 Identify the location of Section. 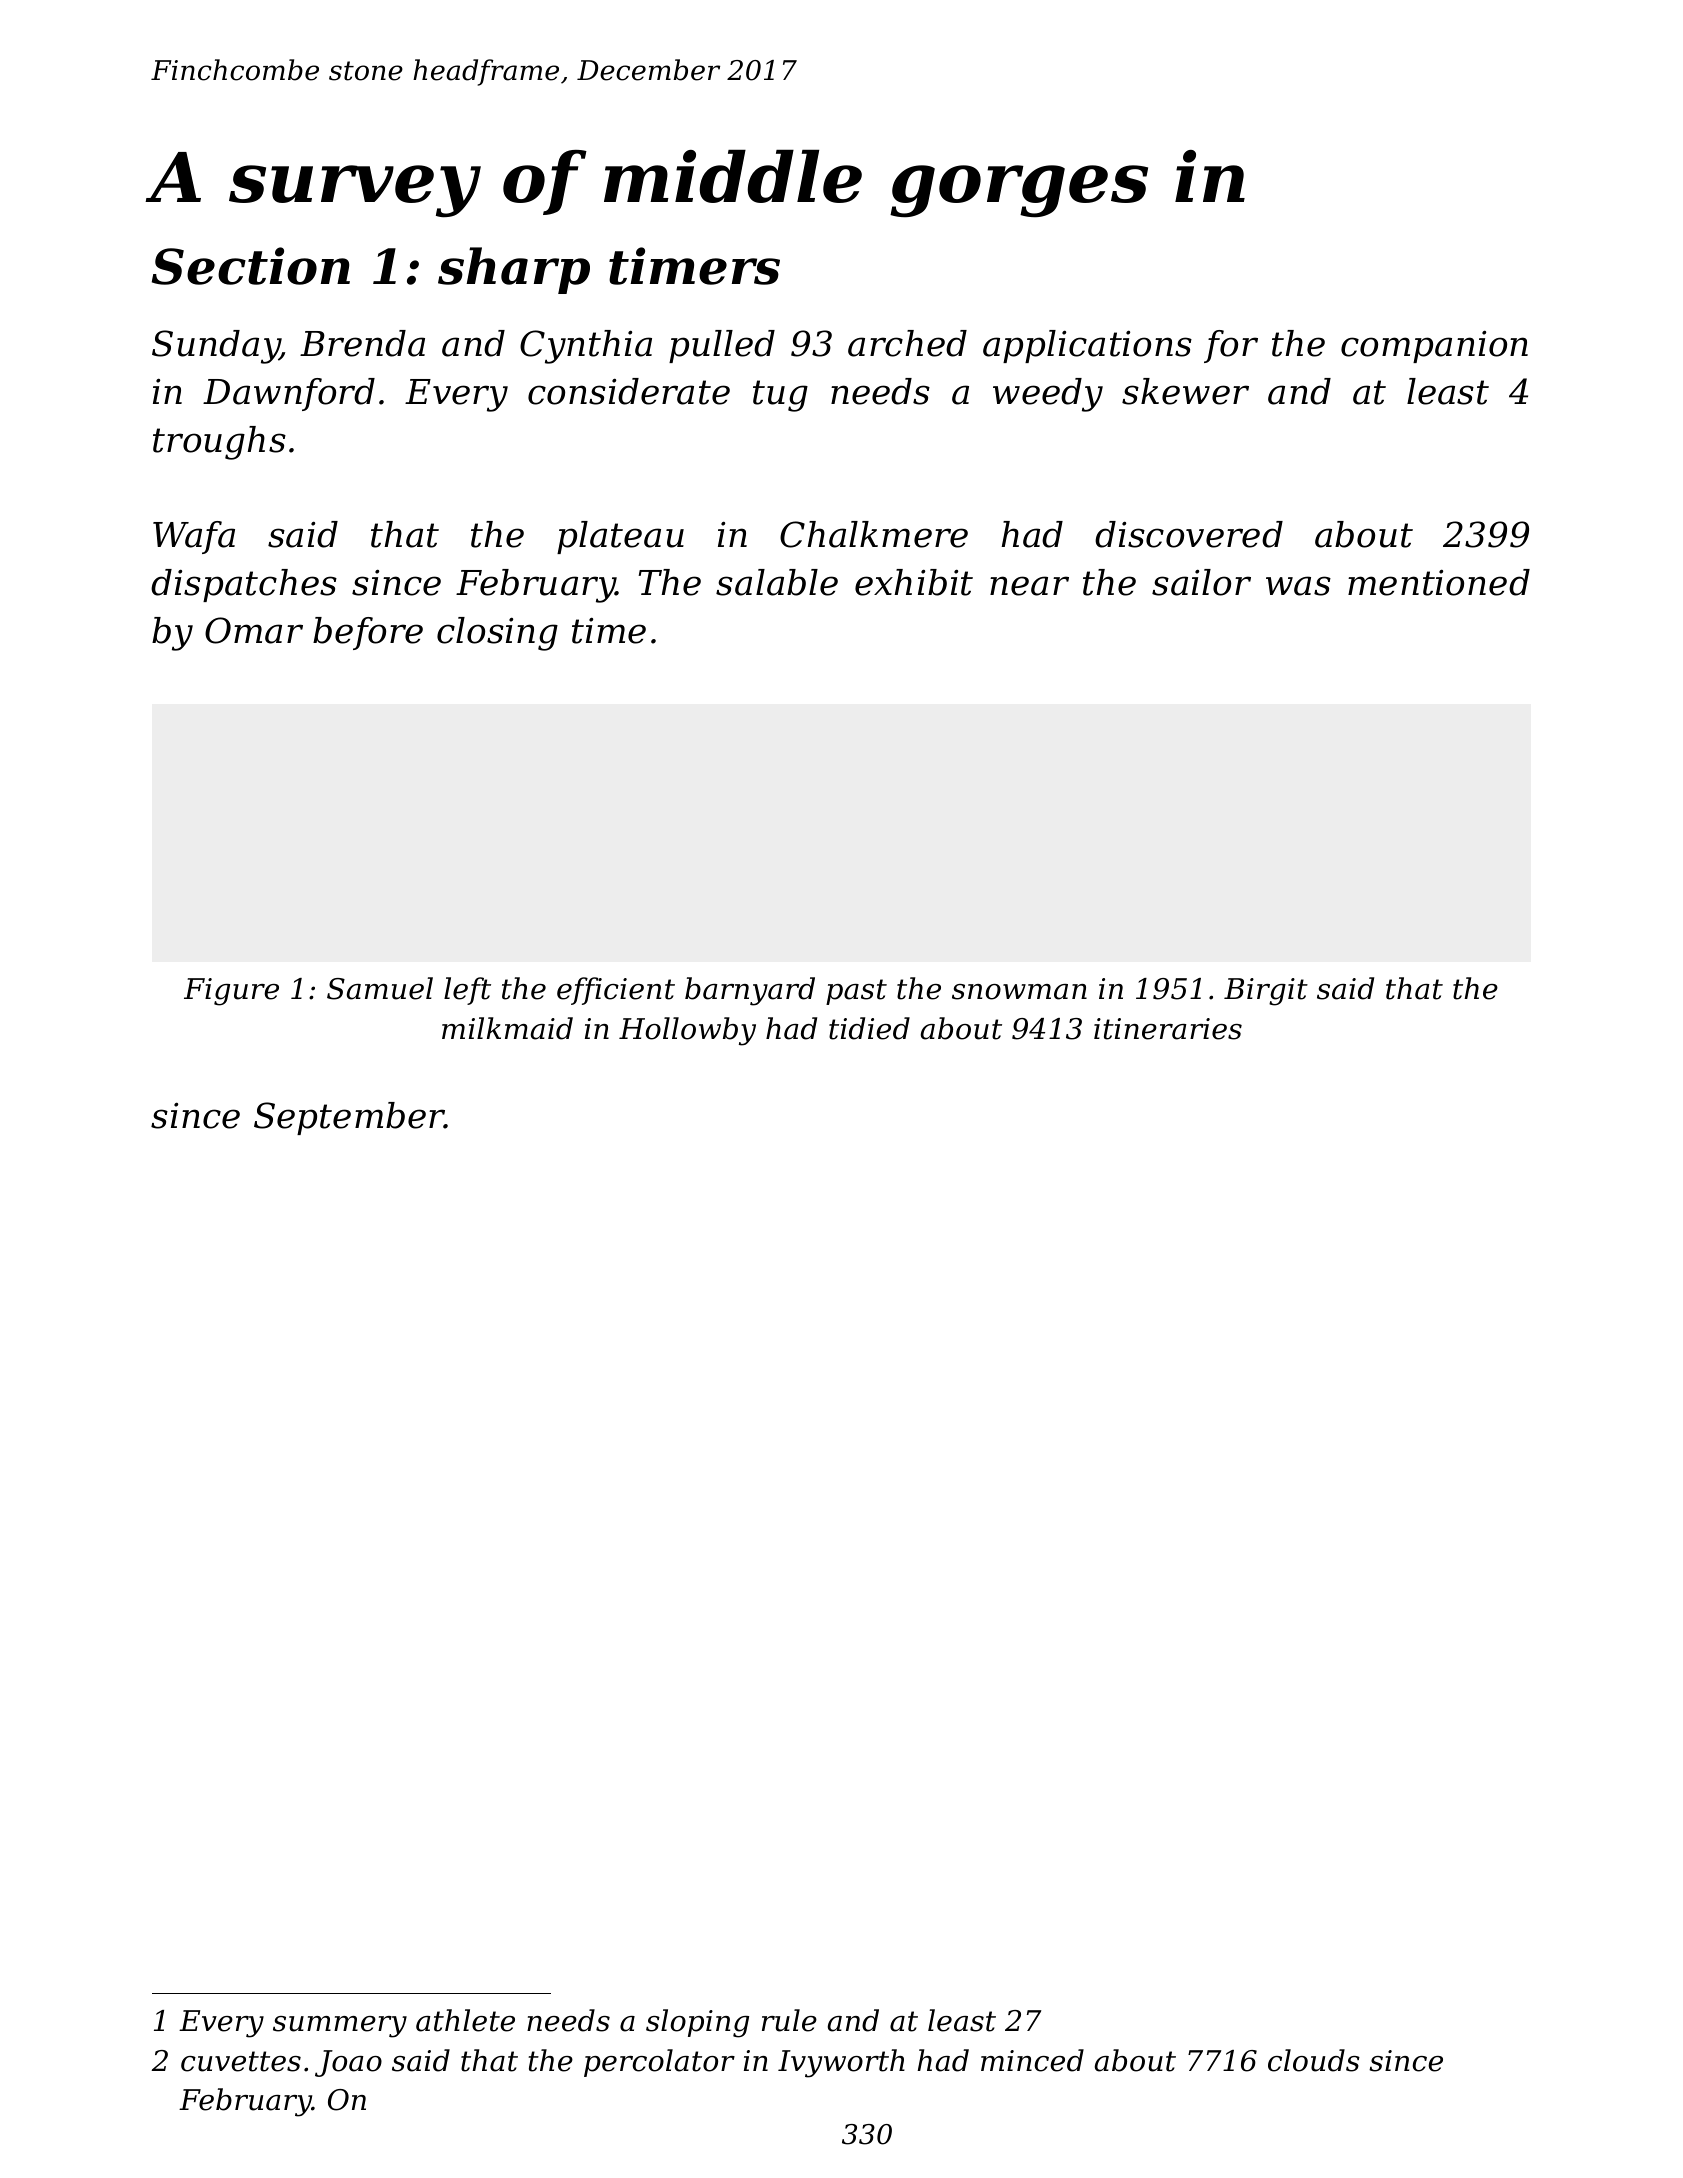
(251, 266).
